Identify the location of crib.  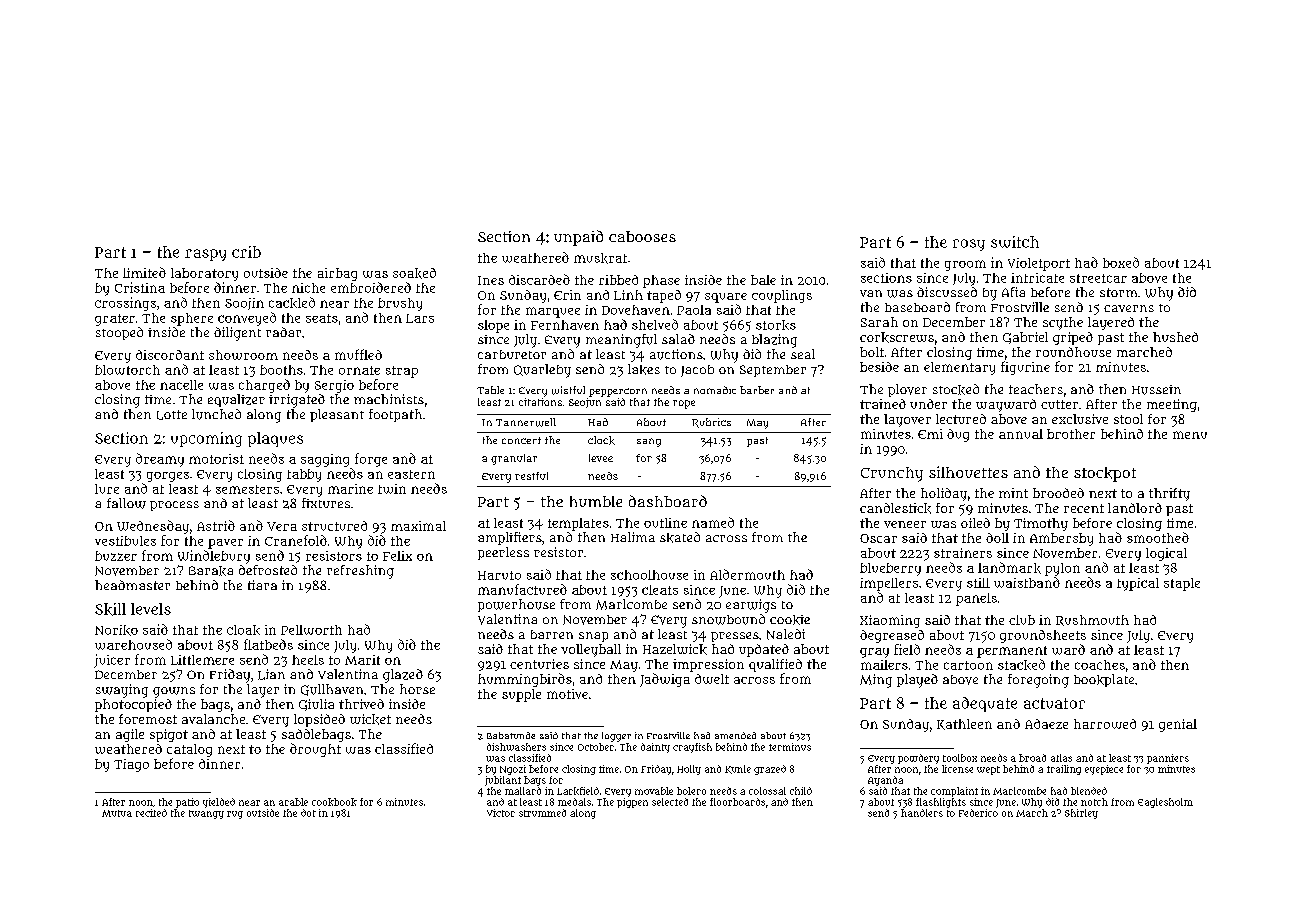
(246, 252).
